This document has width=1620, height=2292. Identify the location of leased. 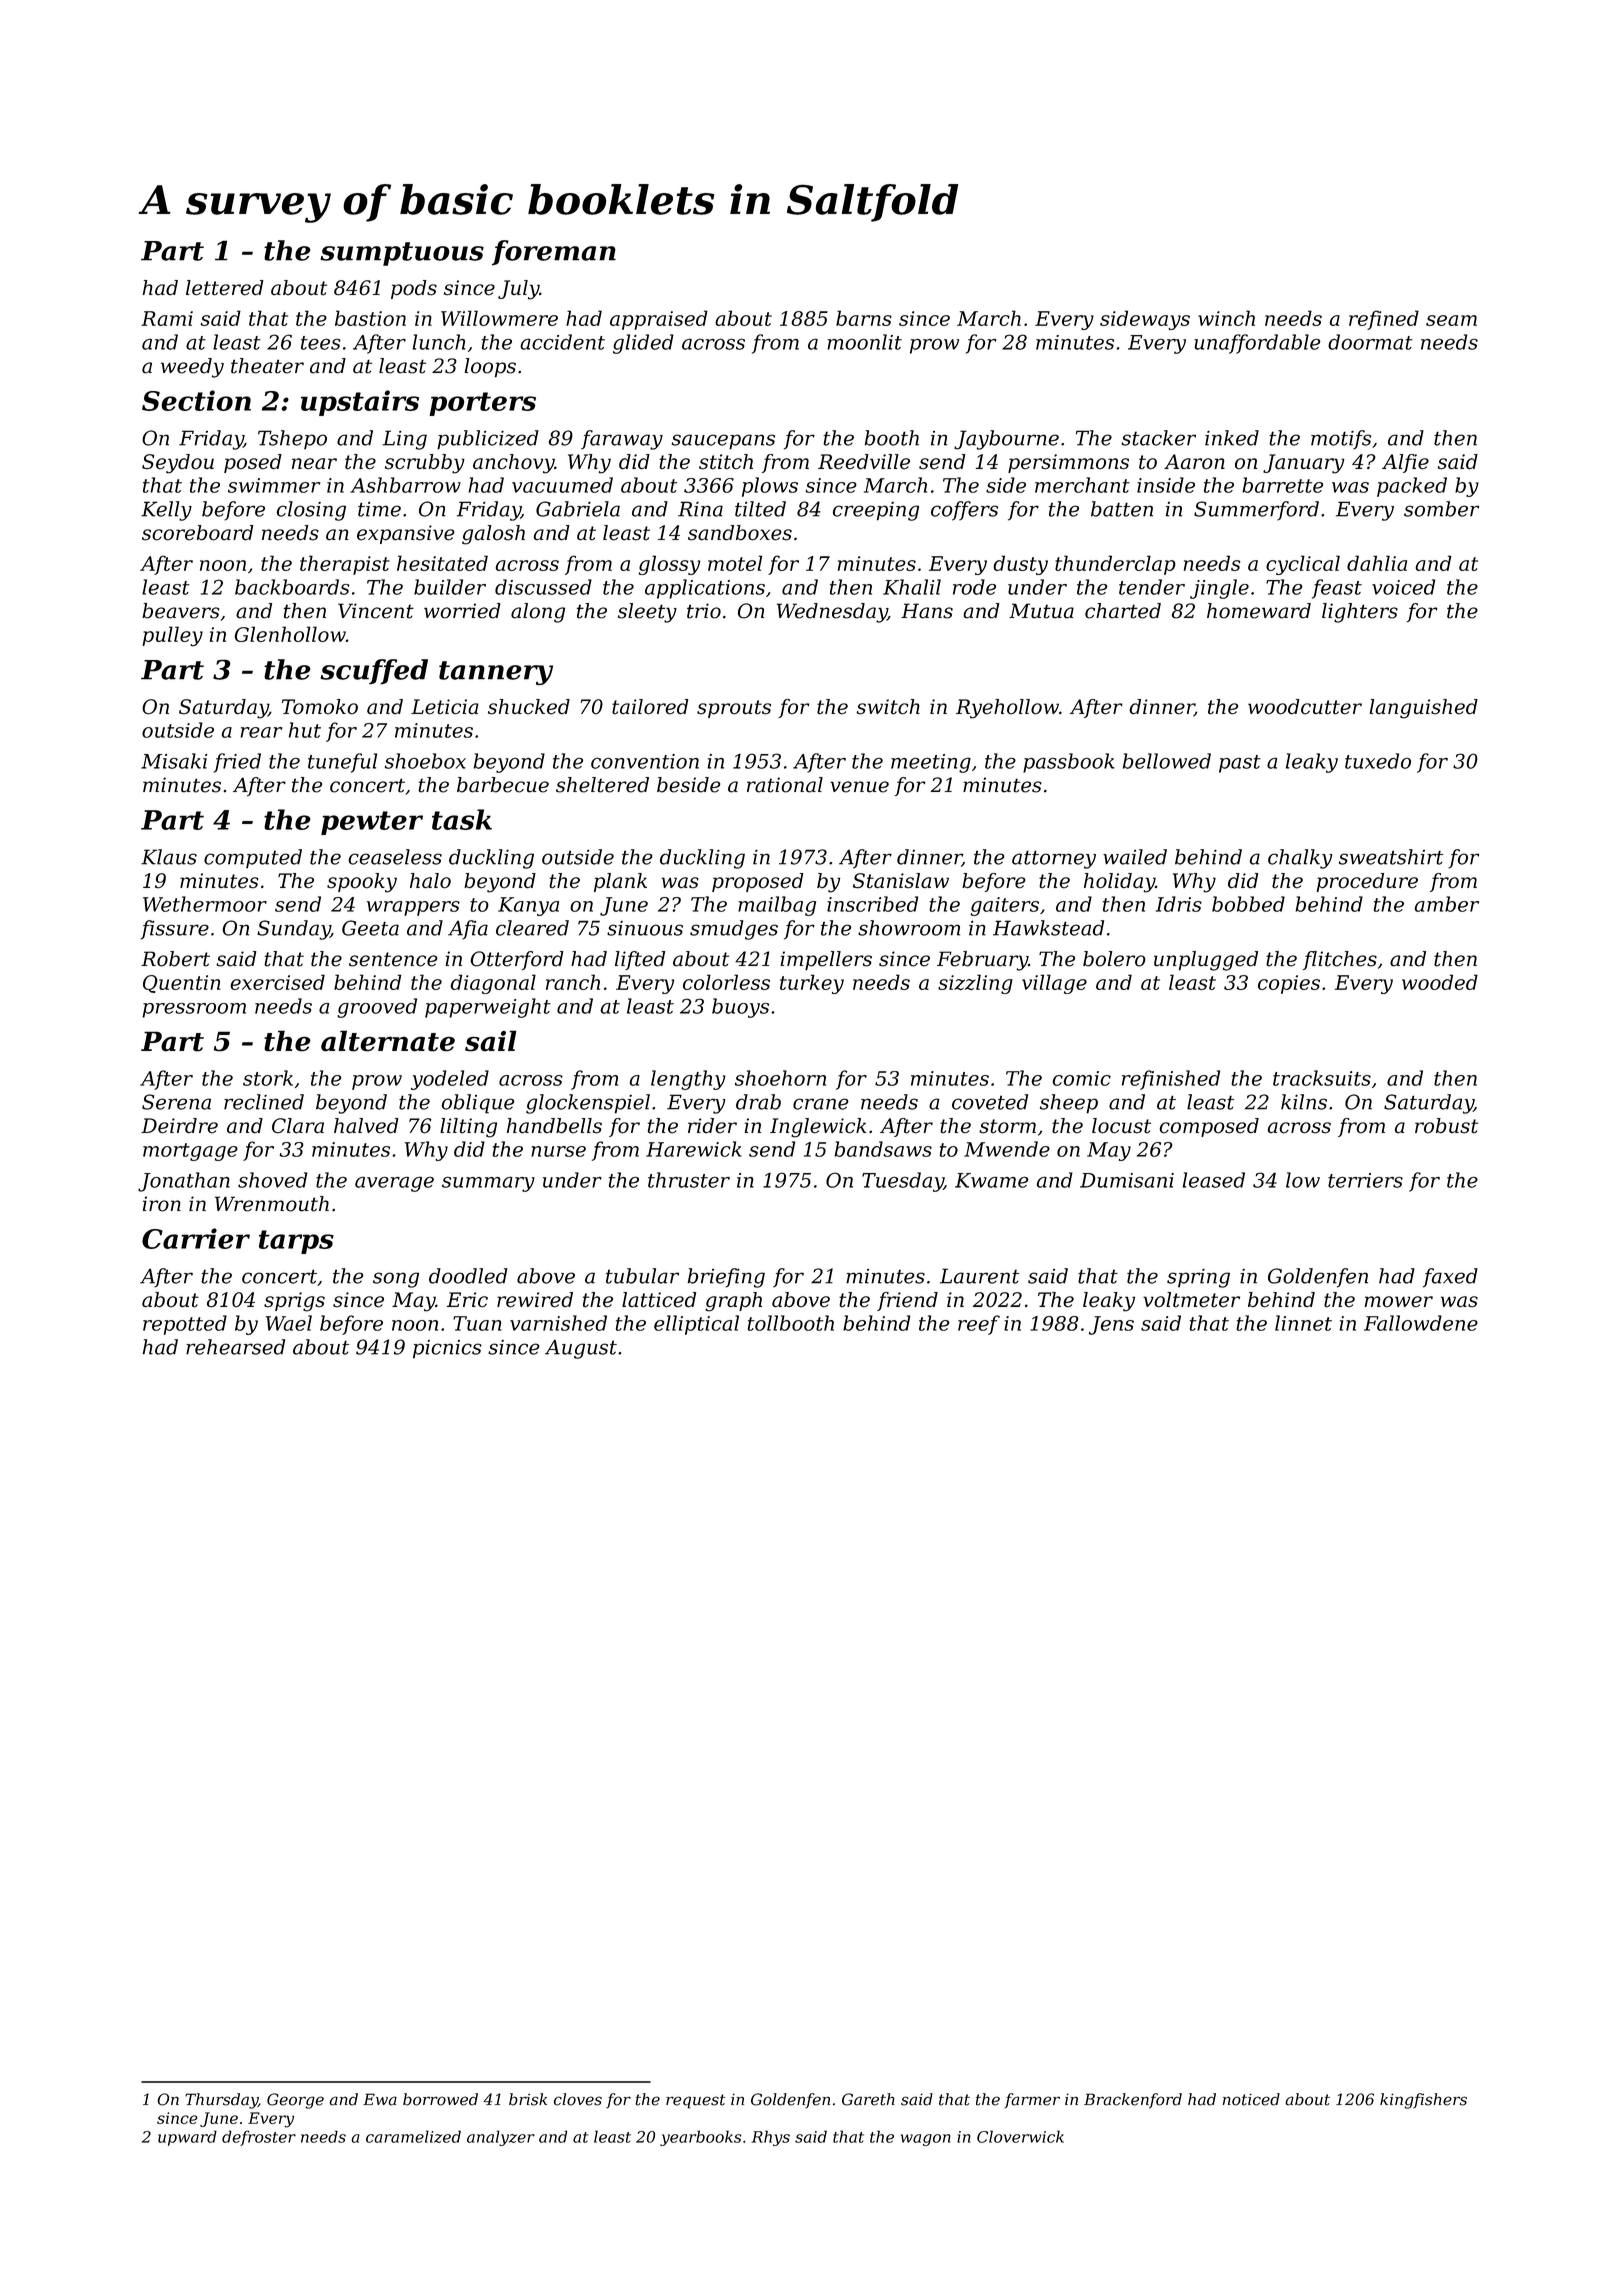
(1214, 1180).
